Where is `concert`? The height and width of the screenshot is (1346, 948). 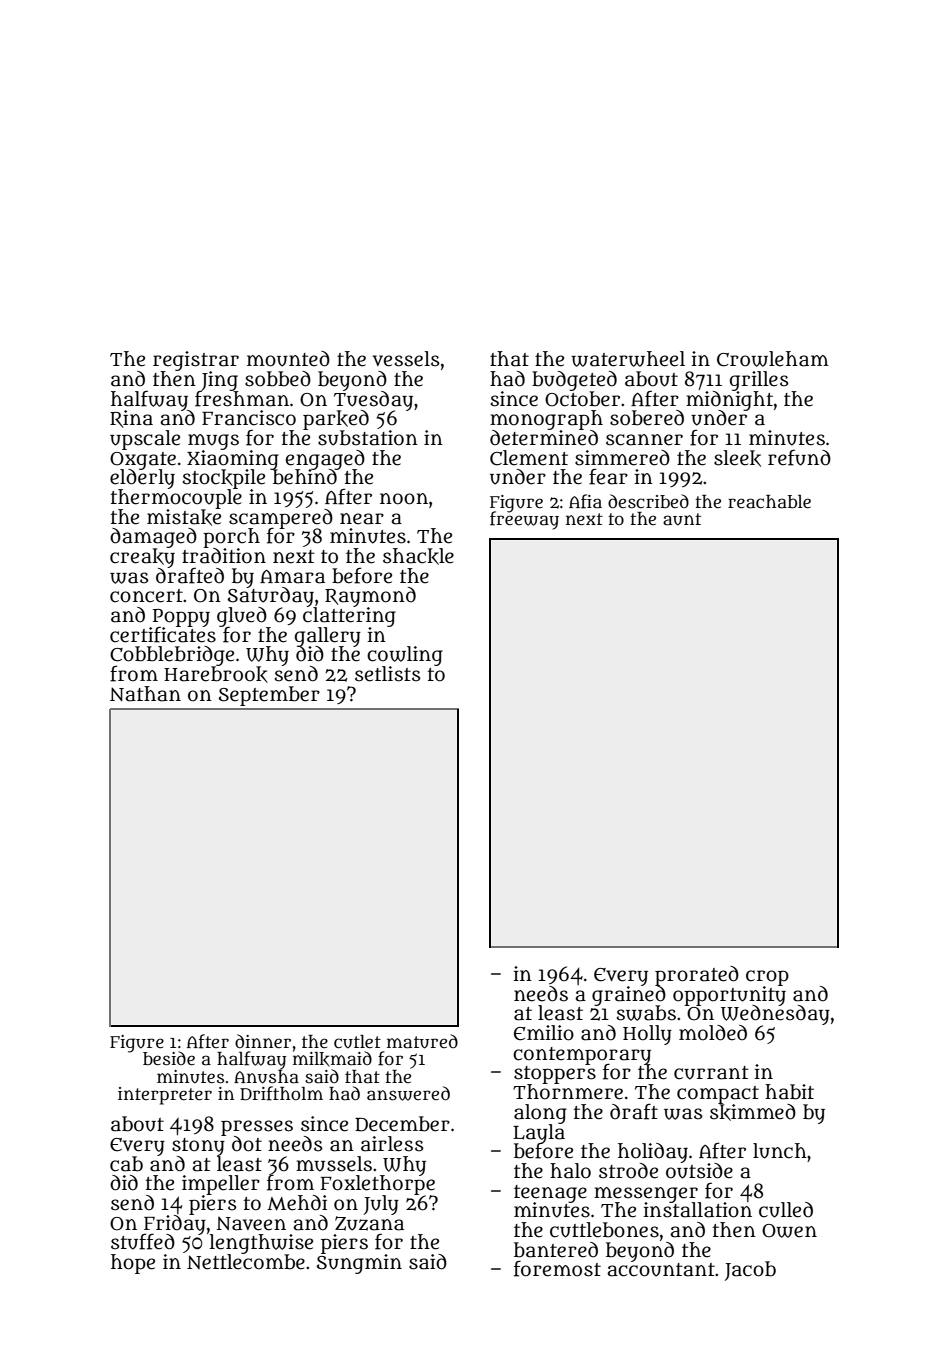
concert is located at coordinates (146, 596).
